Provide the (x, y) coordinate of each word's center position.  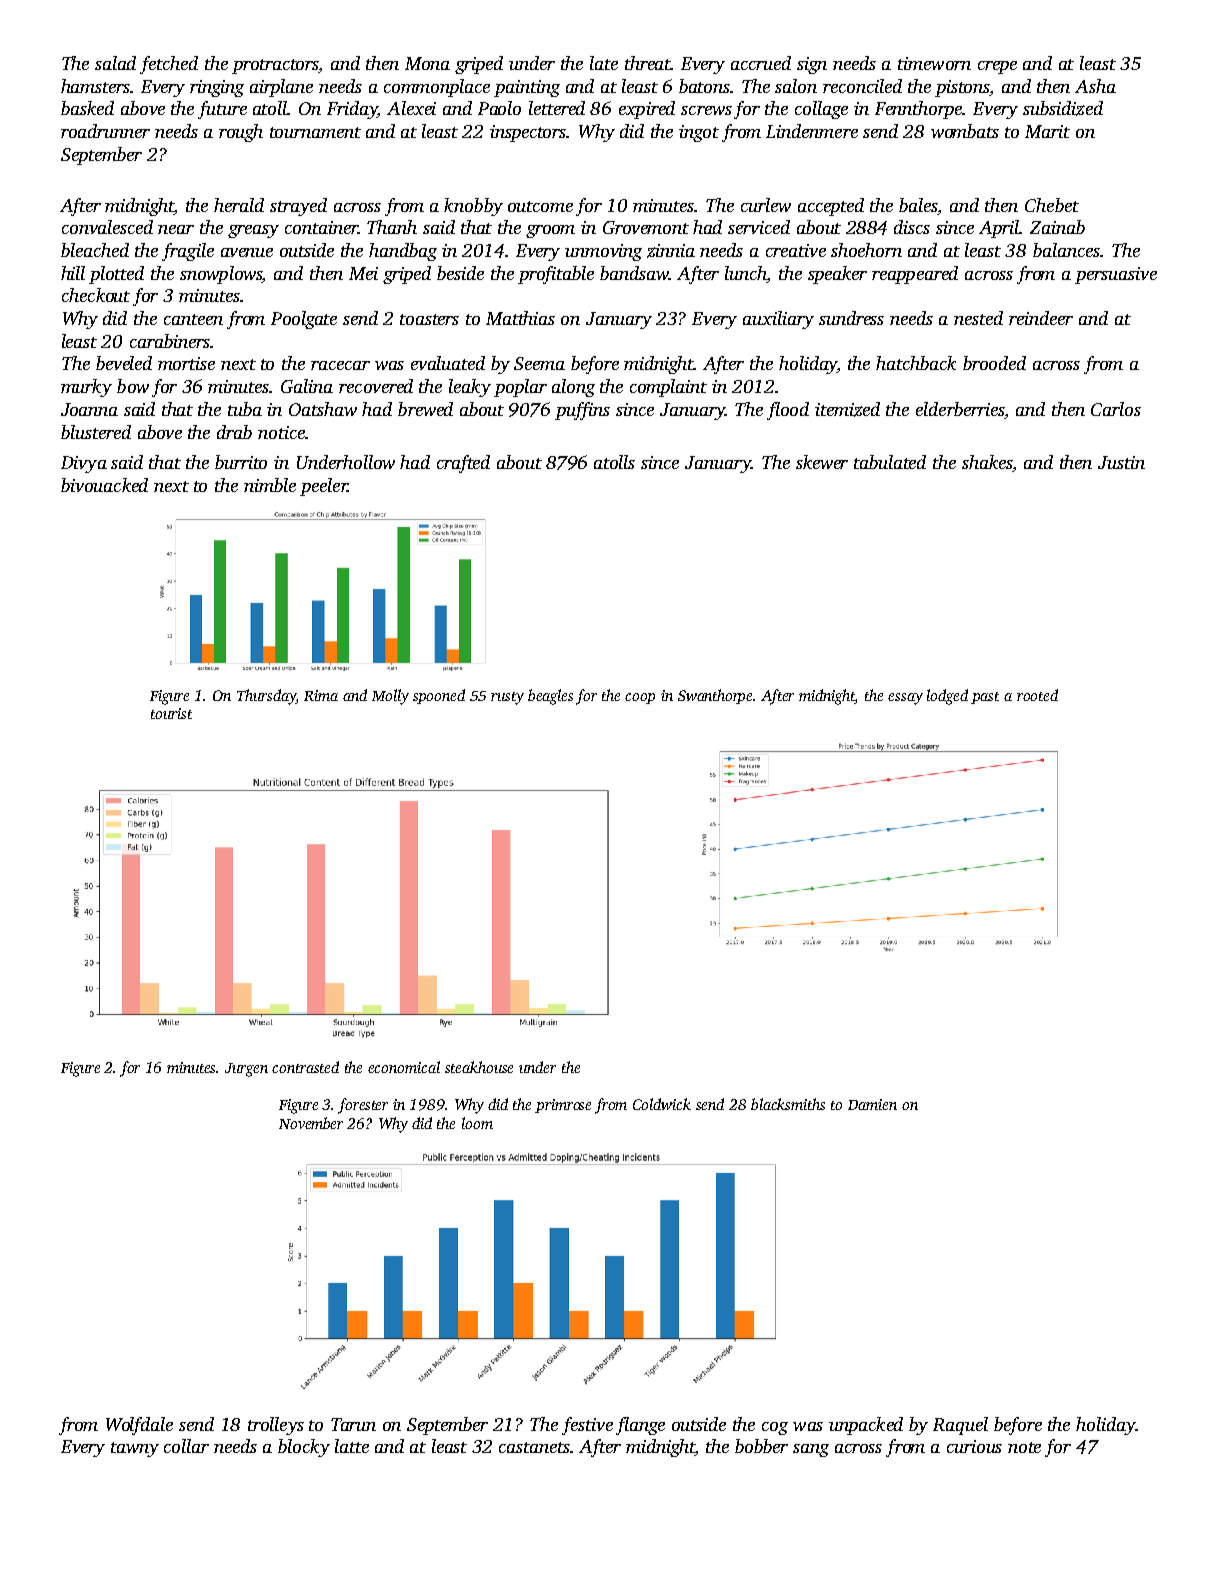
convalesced (107, 227)
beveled (124, 363)
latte (352, 1446)
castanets (535, 1447)
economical (404, 1067)
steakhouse (479, 1067)
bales (918, 205)
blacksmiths (788, 1104)
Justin (1121, 462)
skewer (822, 462)
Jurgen (246, 1070)
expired (647, 110)
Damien (872, 1104)
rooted (1037, 695)
